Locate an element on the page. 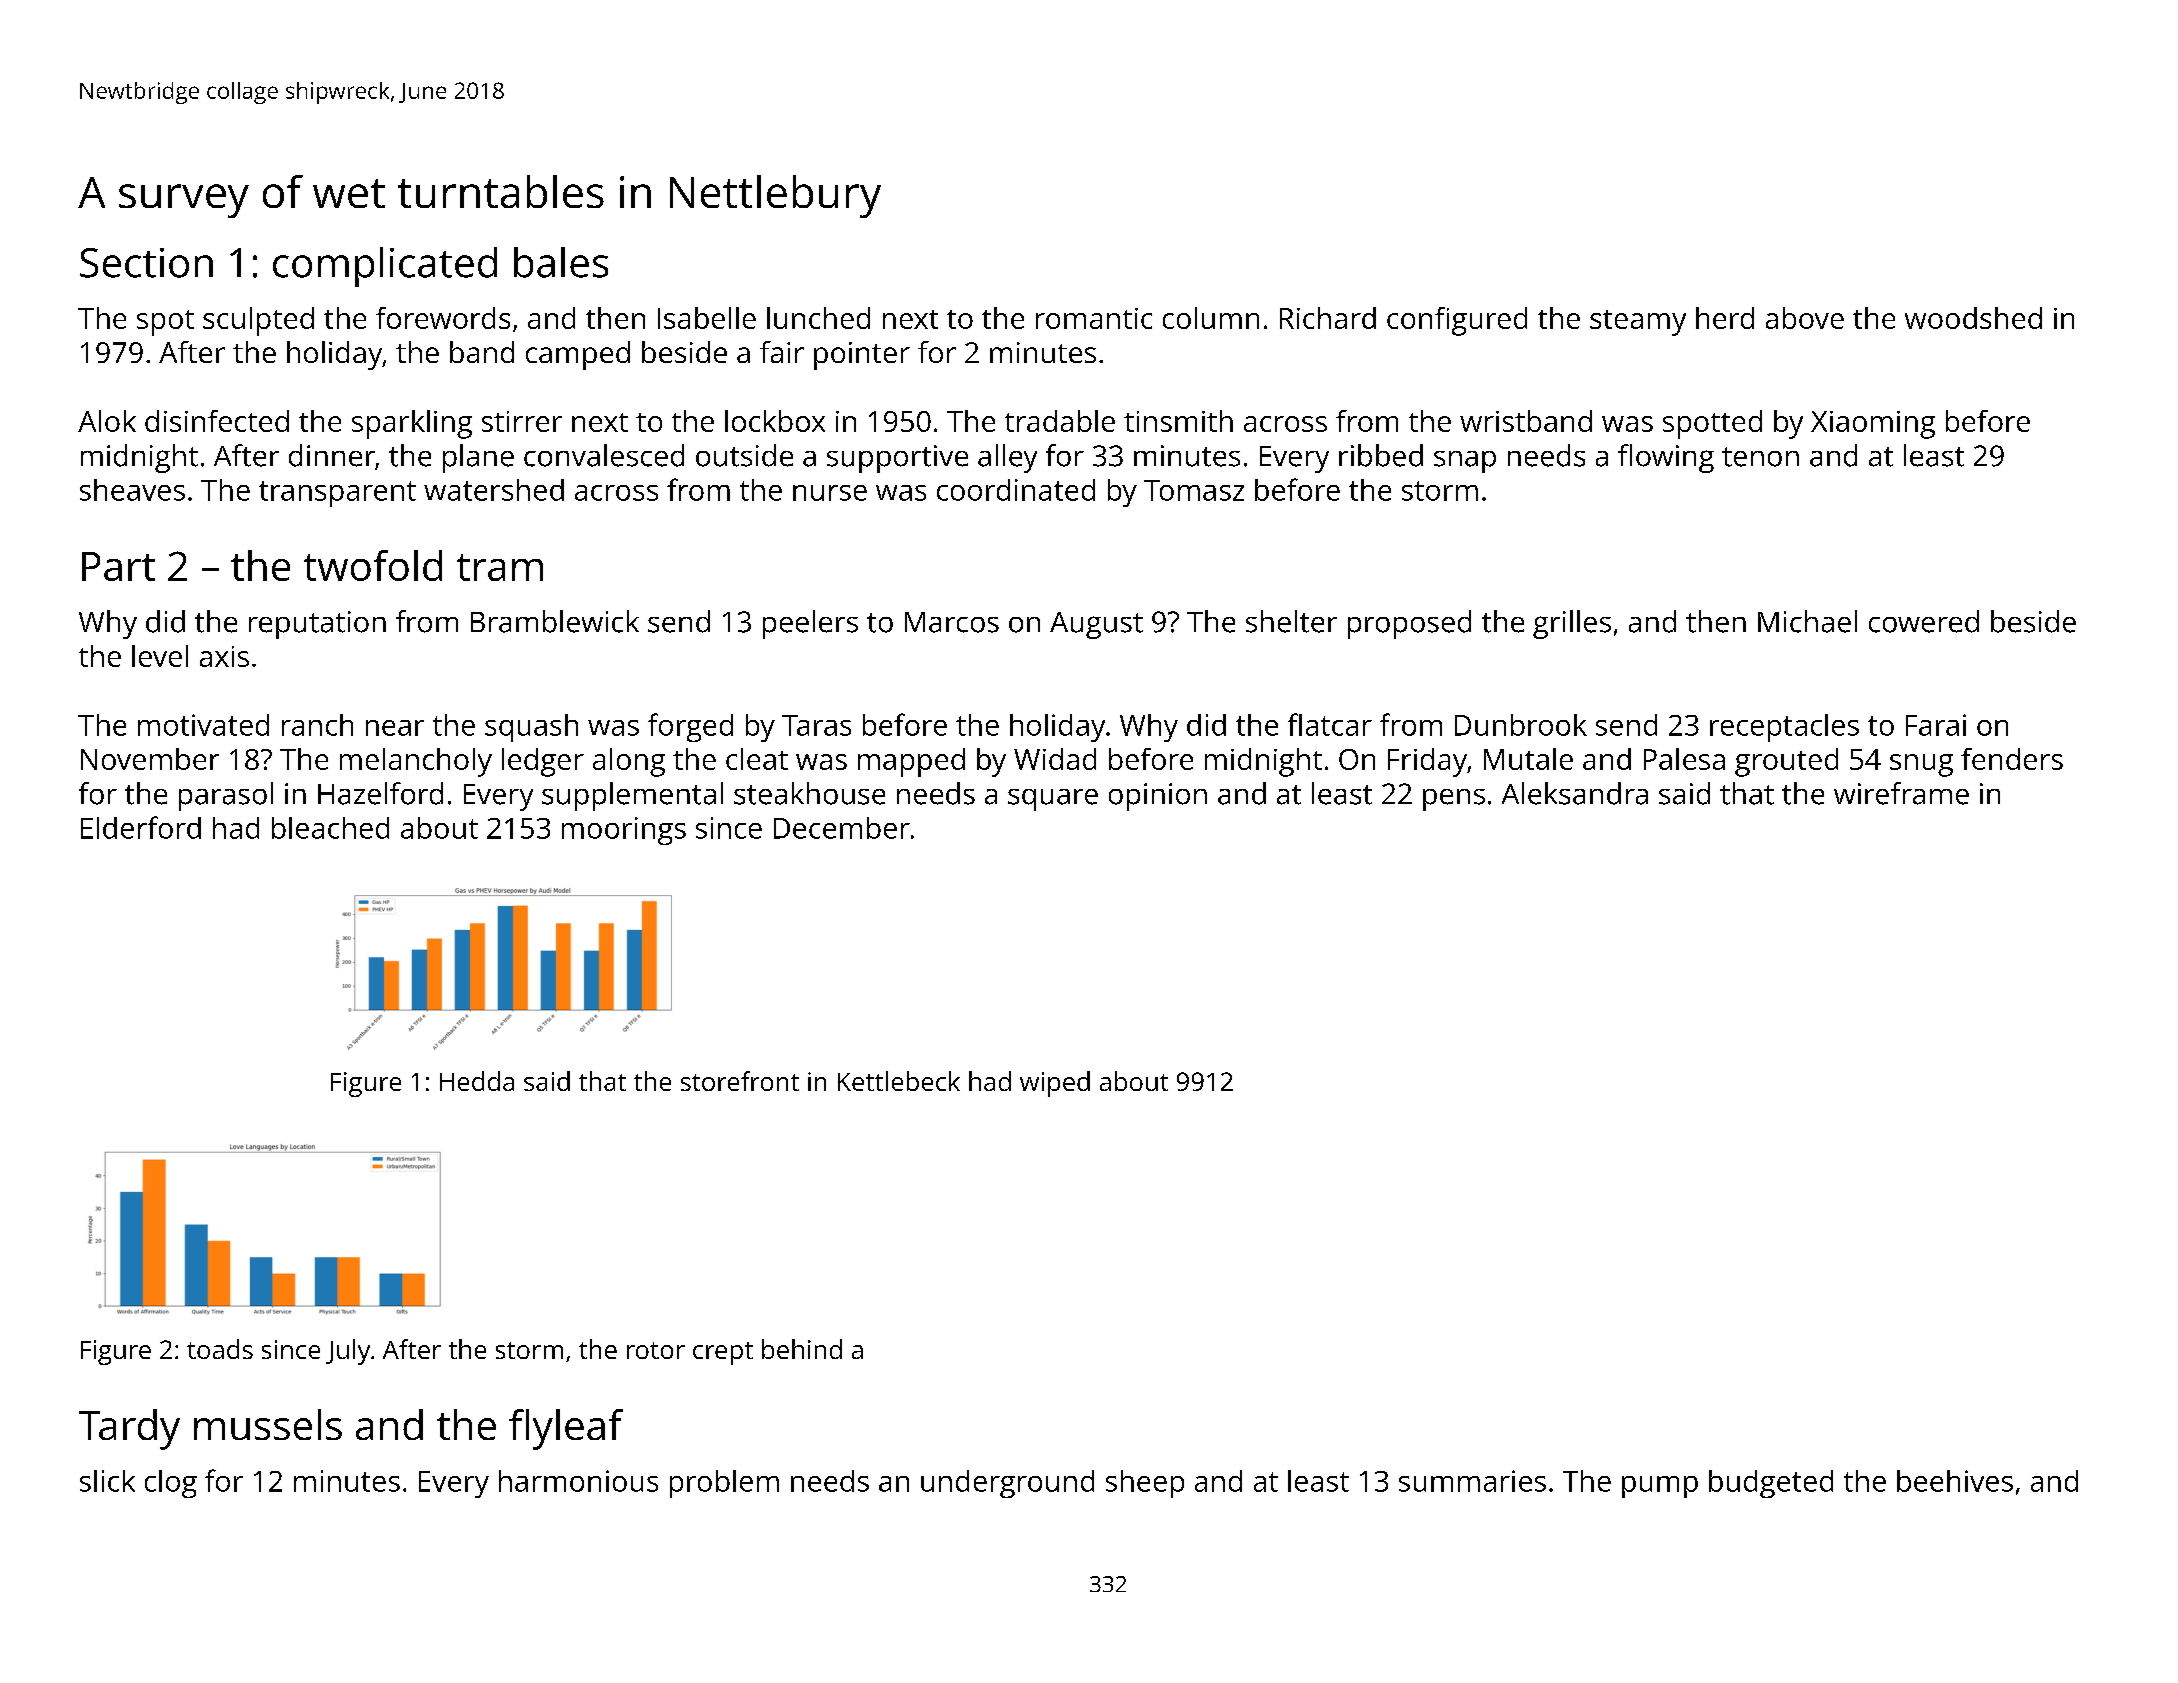  Hazelford is located at coordinates (380, 793).
